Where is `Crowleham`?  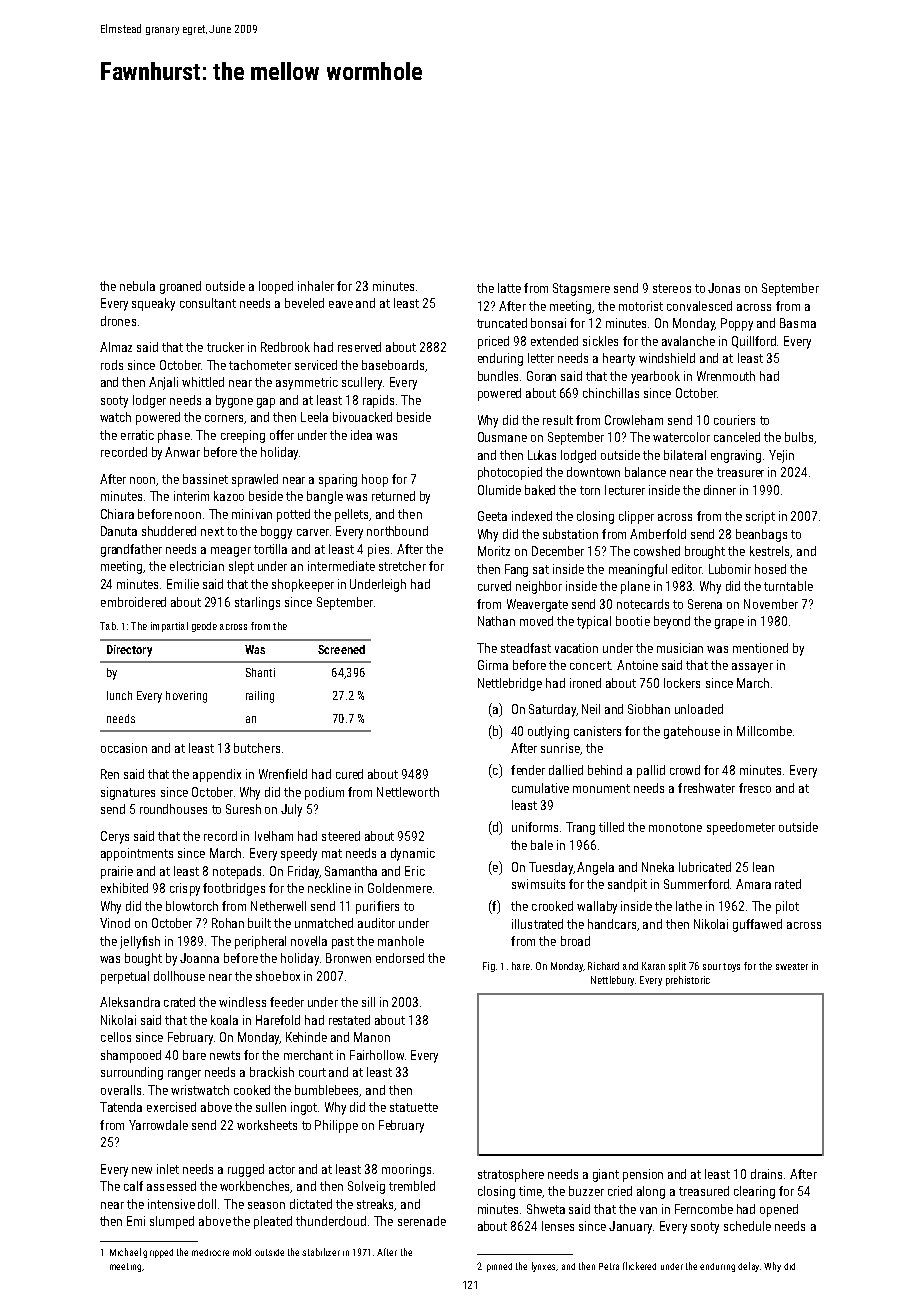 Crowleham is located at coordinates (634, 420).
